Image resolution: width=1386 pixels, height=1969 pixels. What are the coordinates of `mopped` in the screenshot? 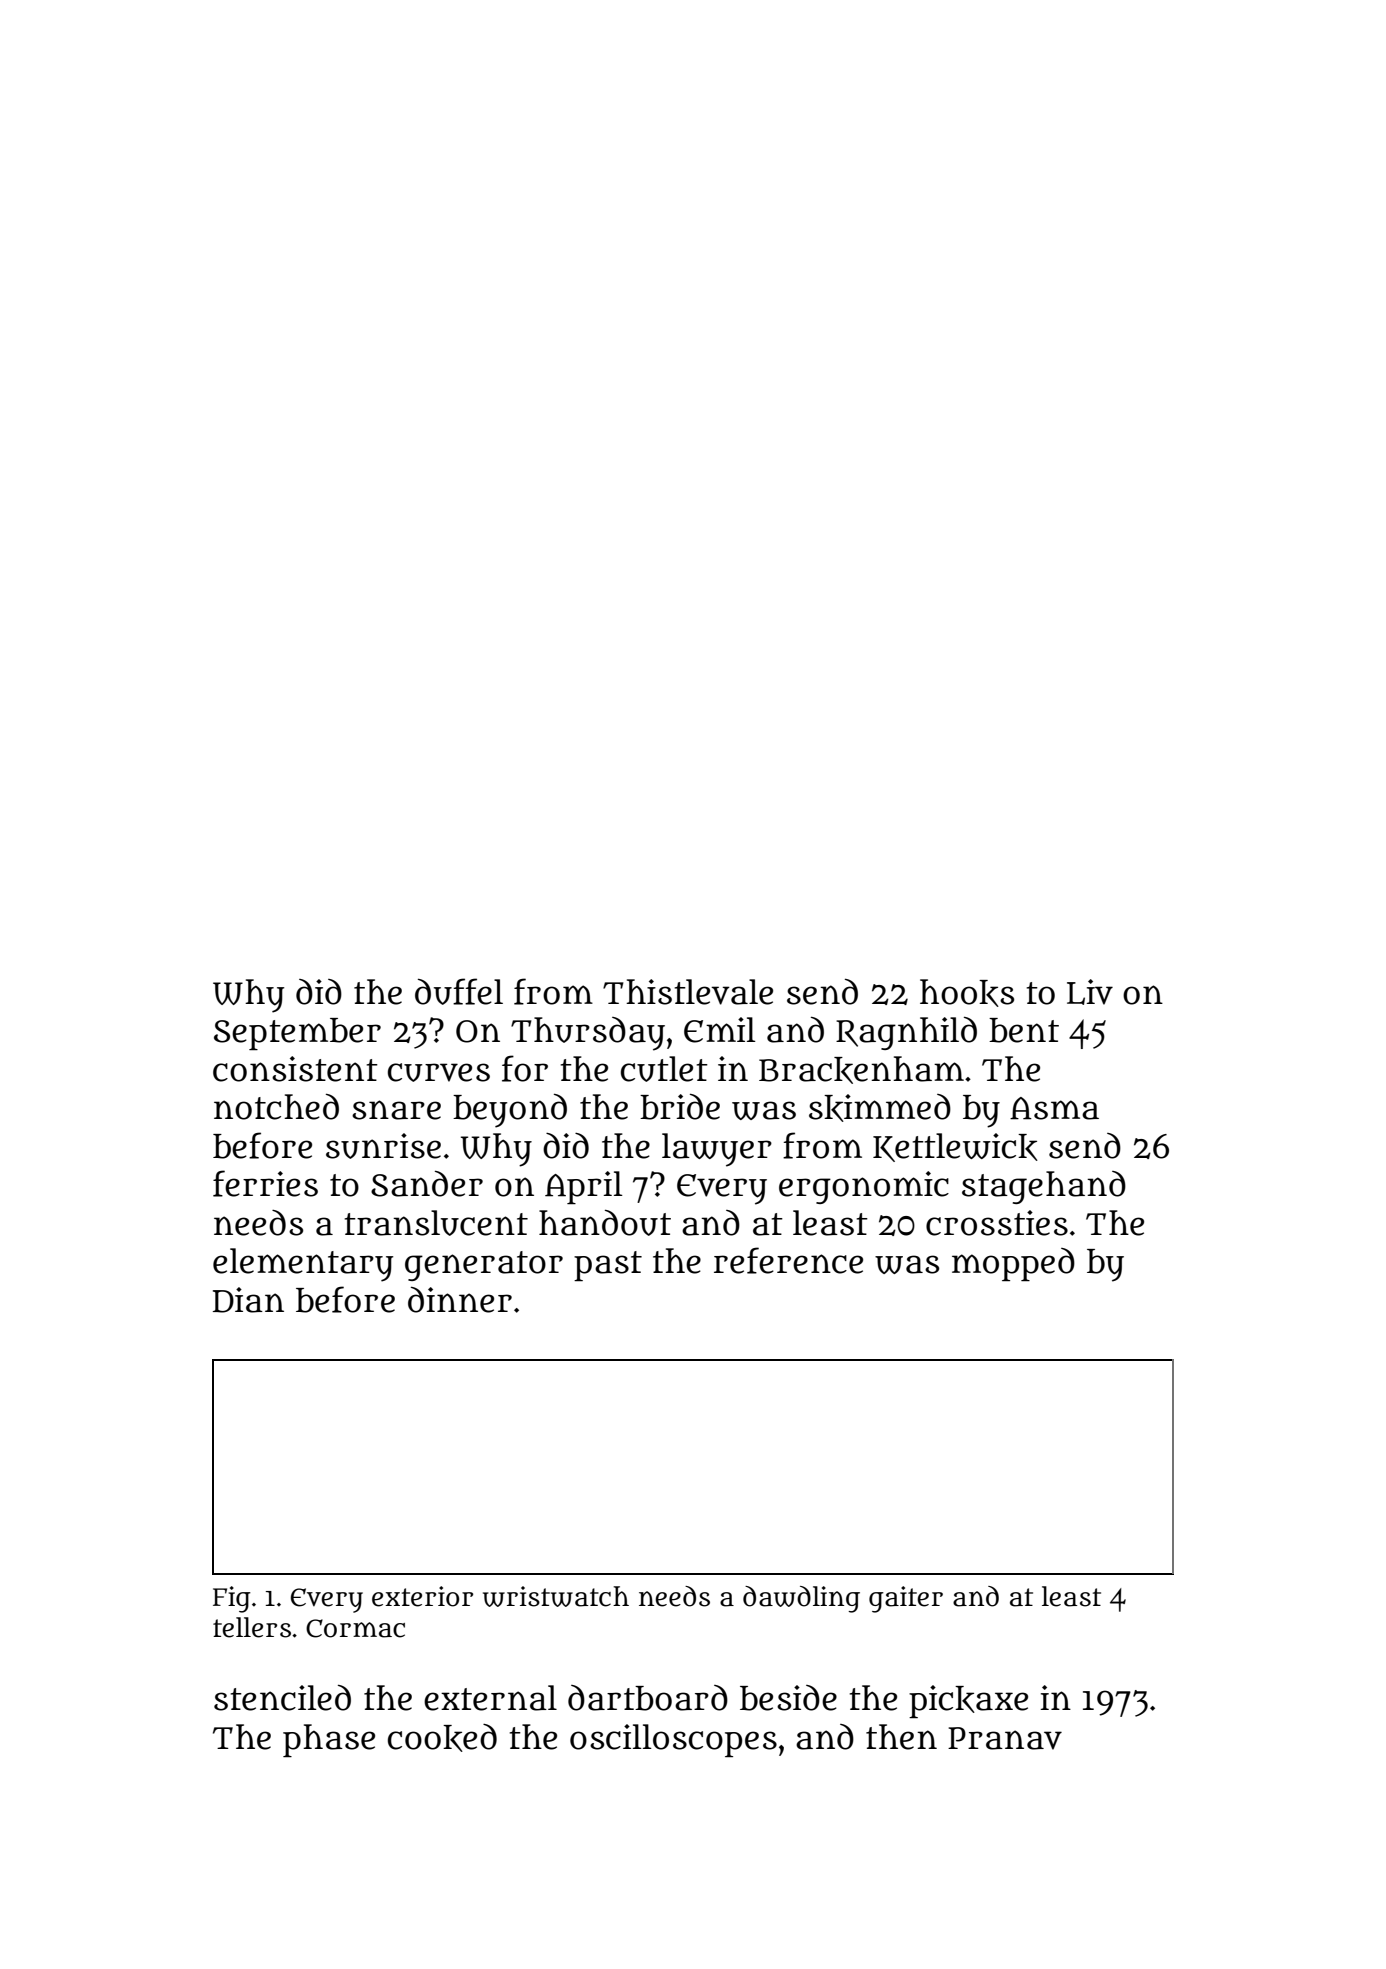 It's located at (1013, 1264).
